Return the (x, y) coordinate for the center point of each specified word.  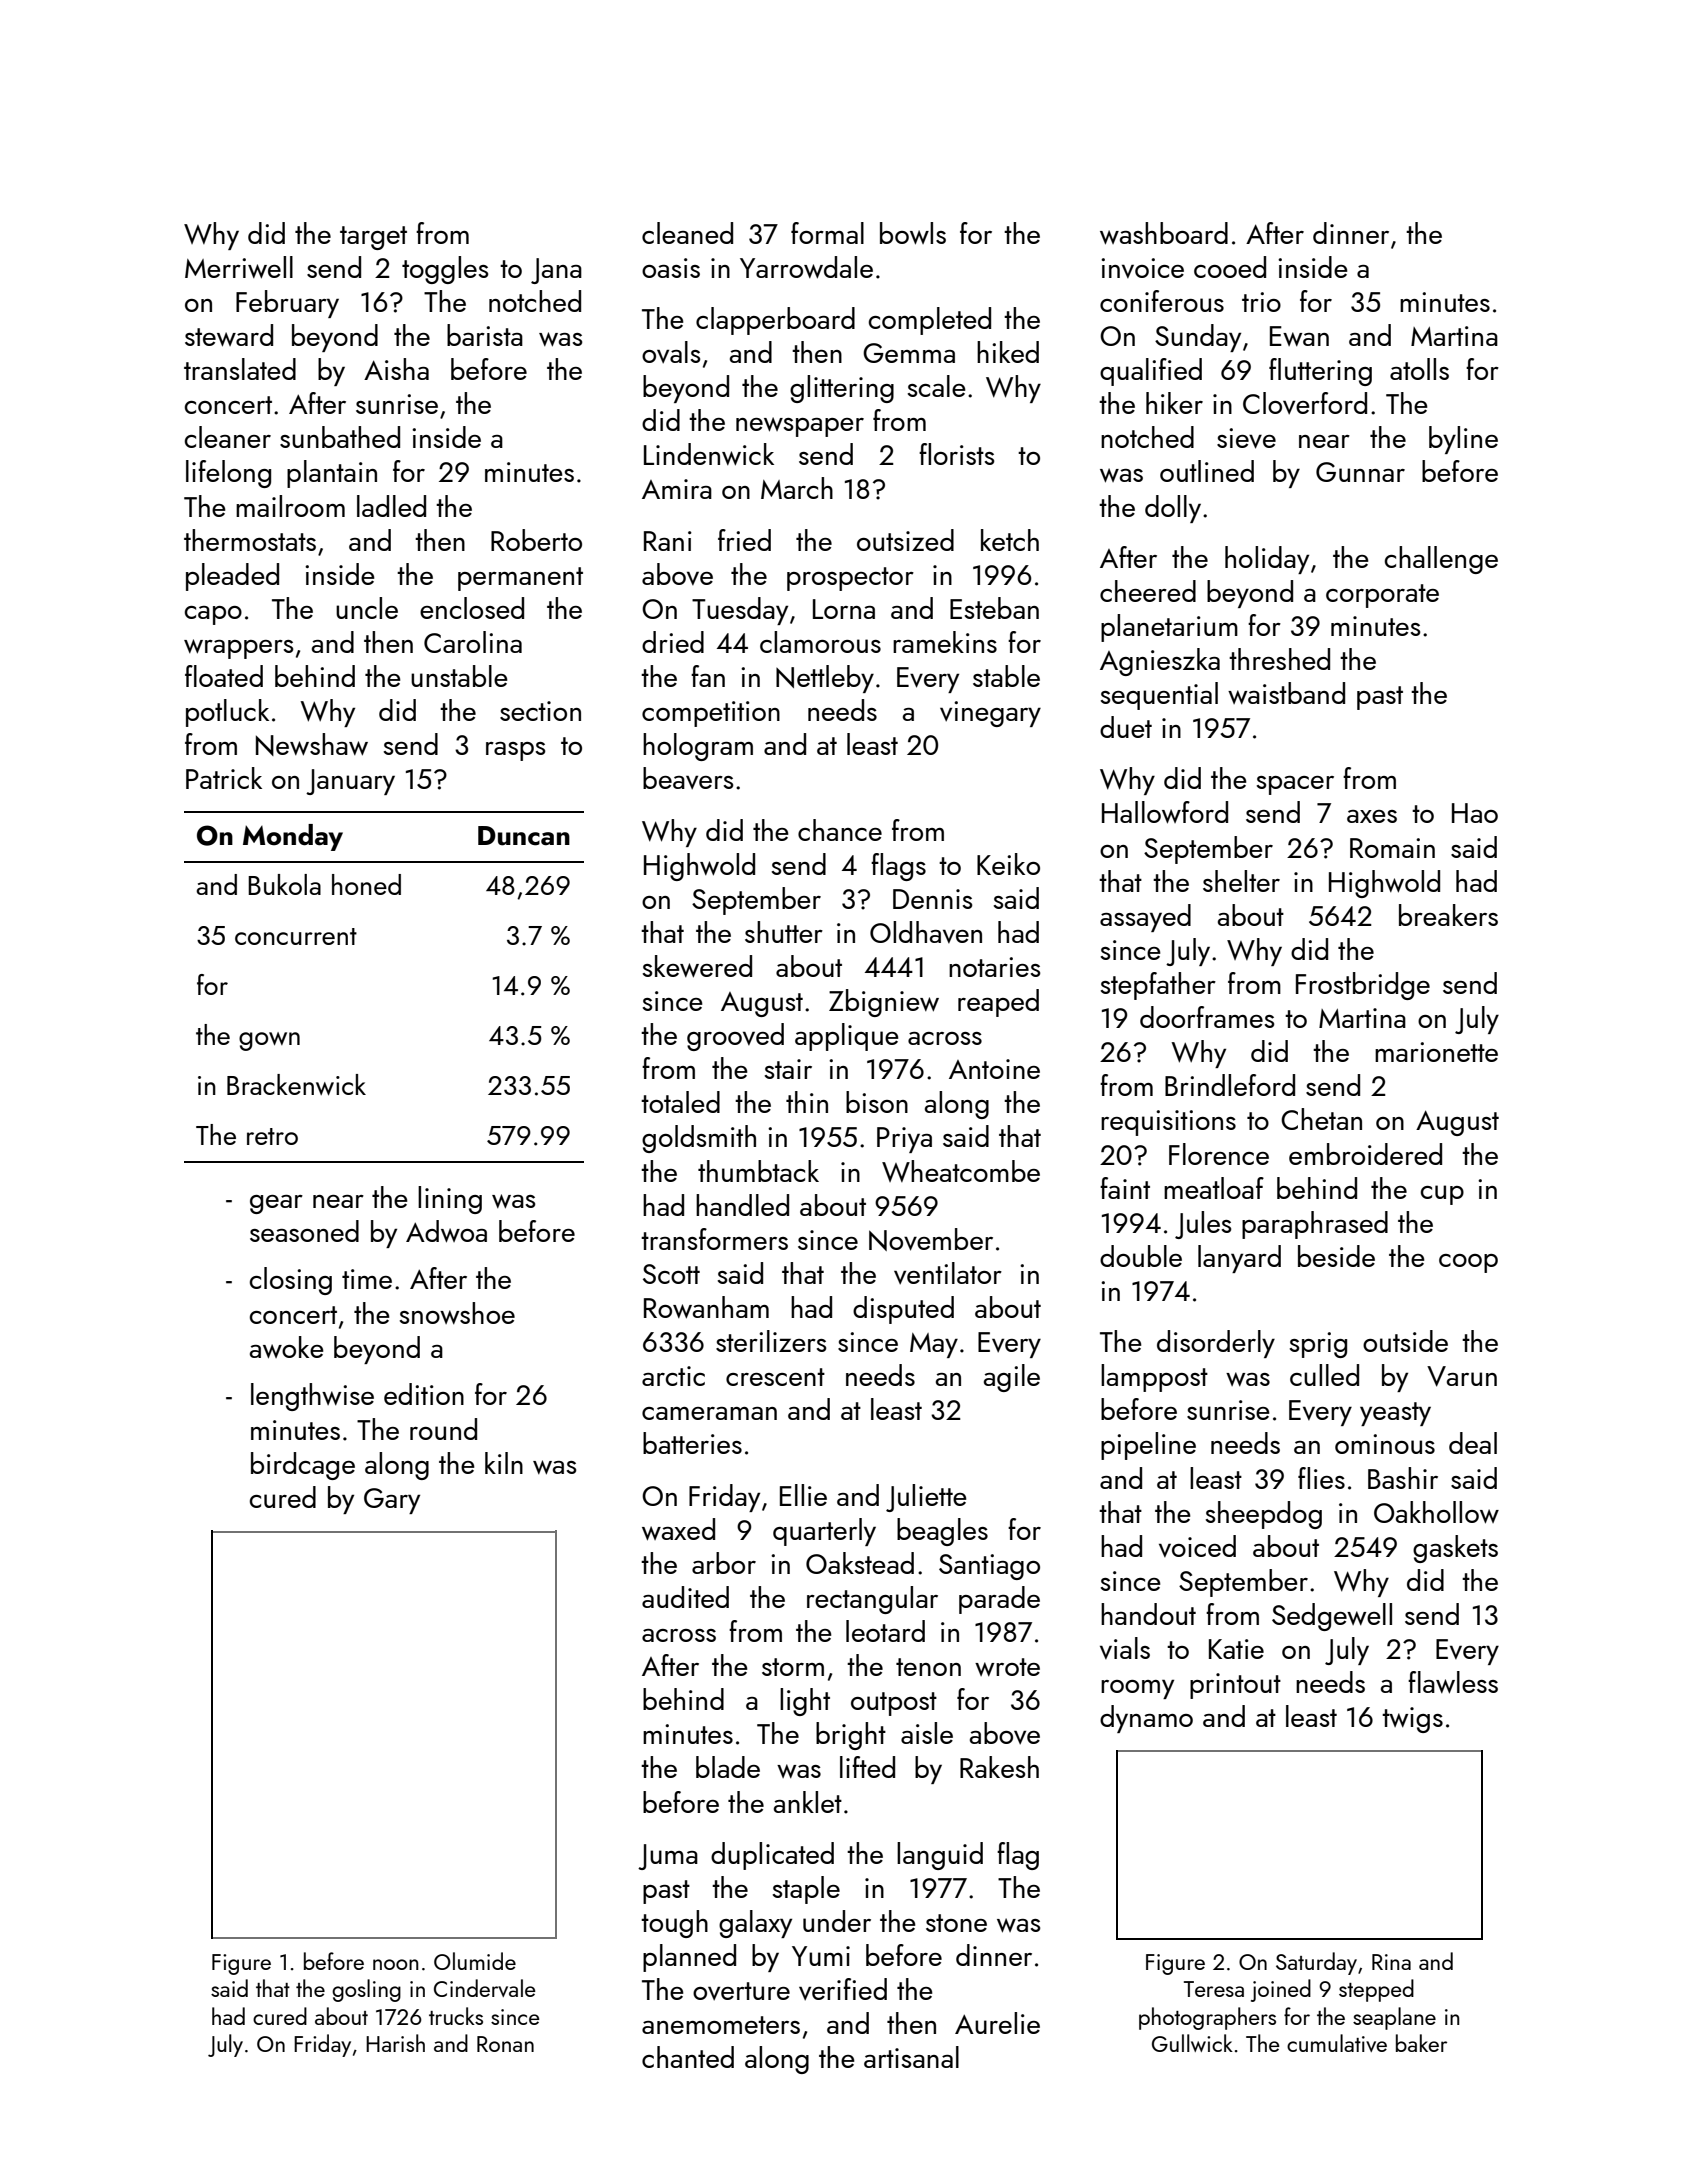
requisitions (1168, 1123)
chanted (688, 2057)
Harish (395, 2043)
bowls (913, 233)
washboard (1164, 233)
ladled (391, 506)
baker (1421, 2043)
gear (276, 1204)
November (931, 1239)
